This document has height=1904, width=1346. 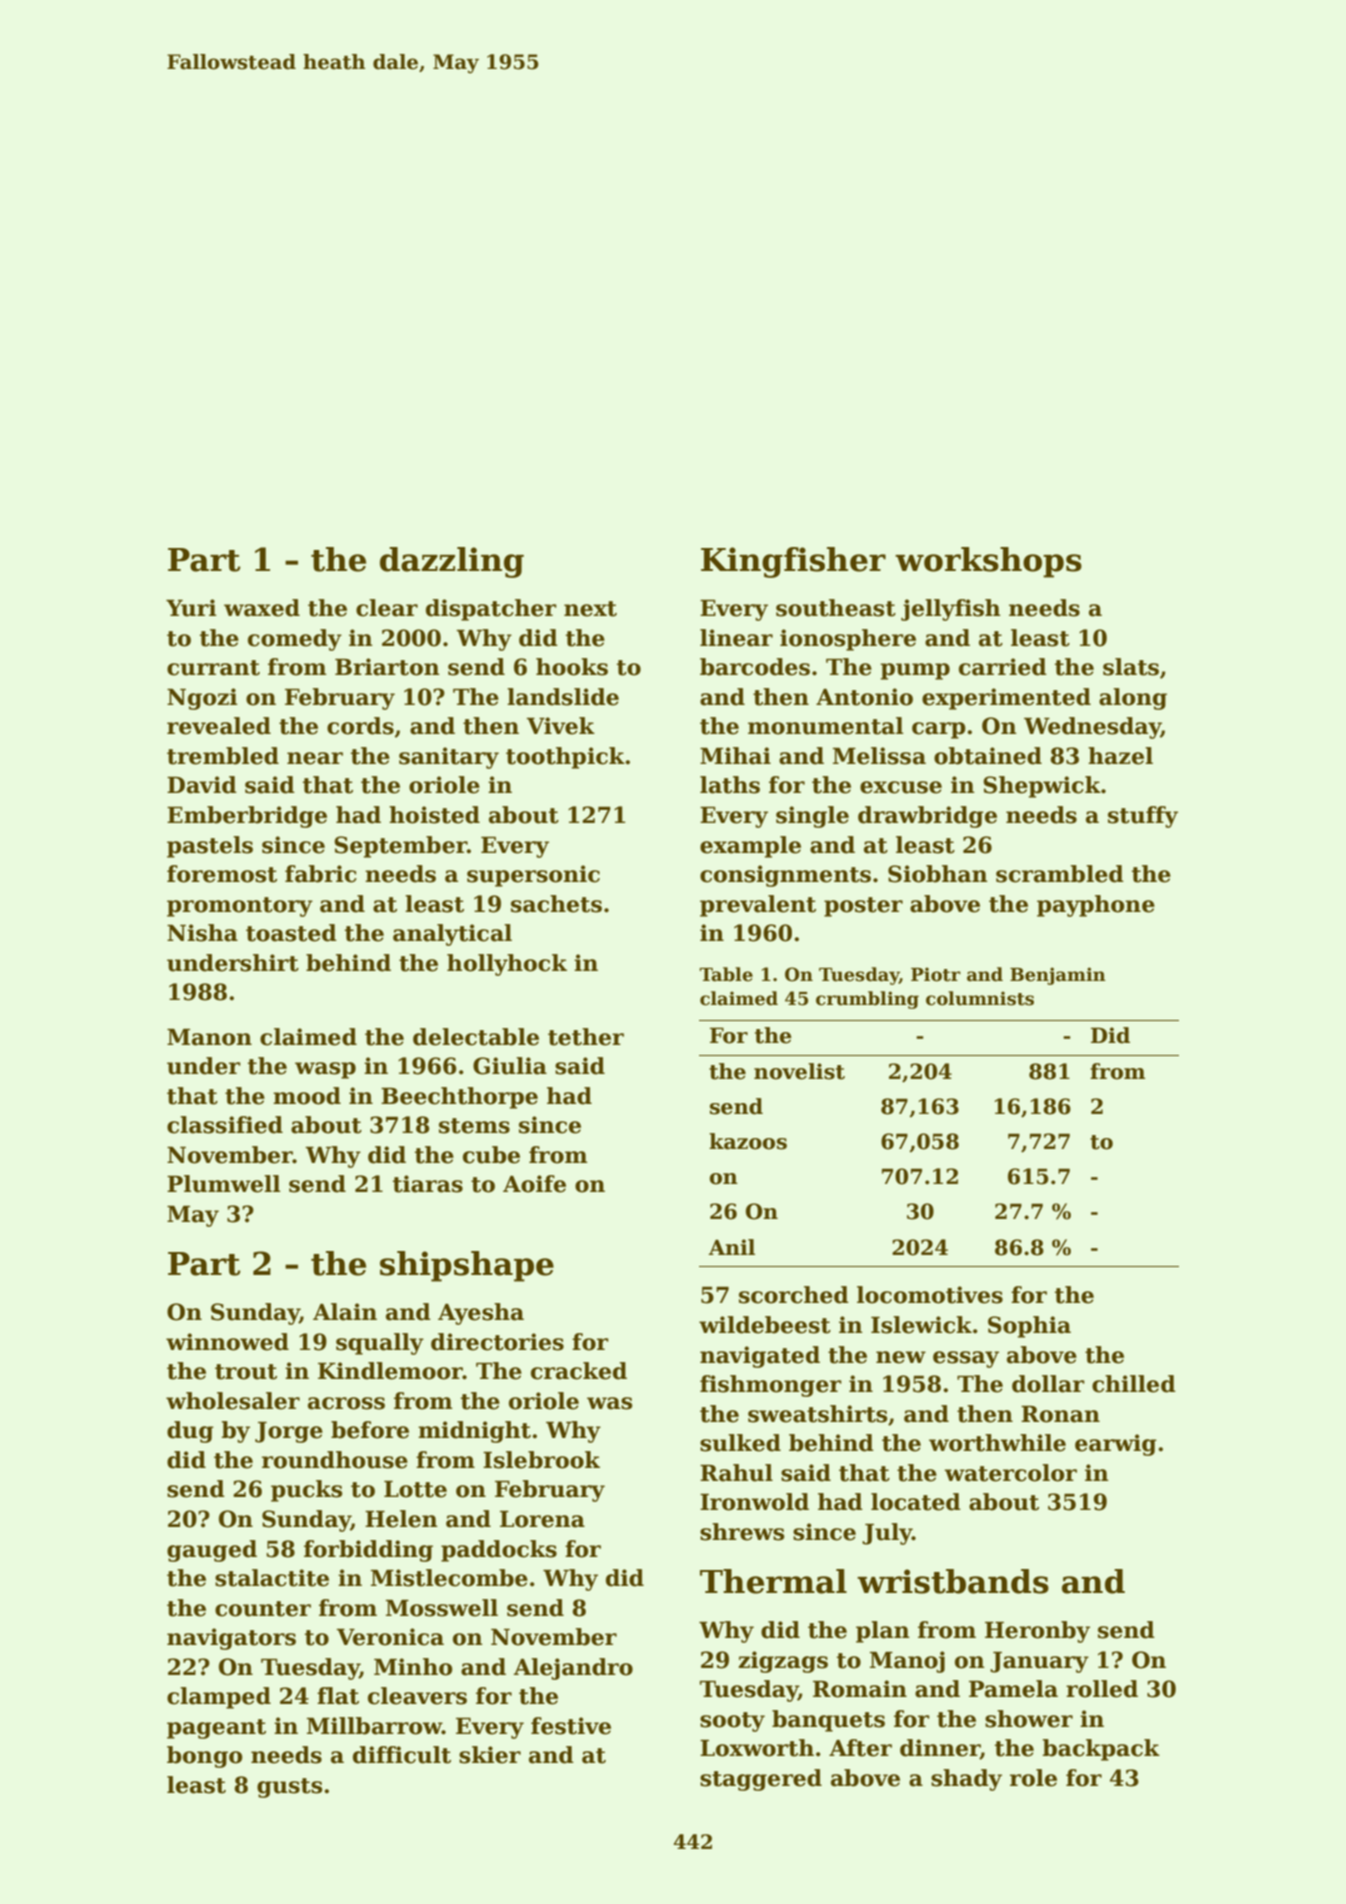 I want to click on Kingfisher, so click(x=793, y=562).
